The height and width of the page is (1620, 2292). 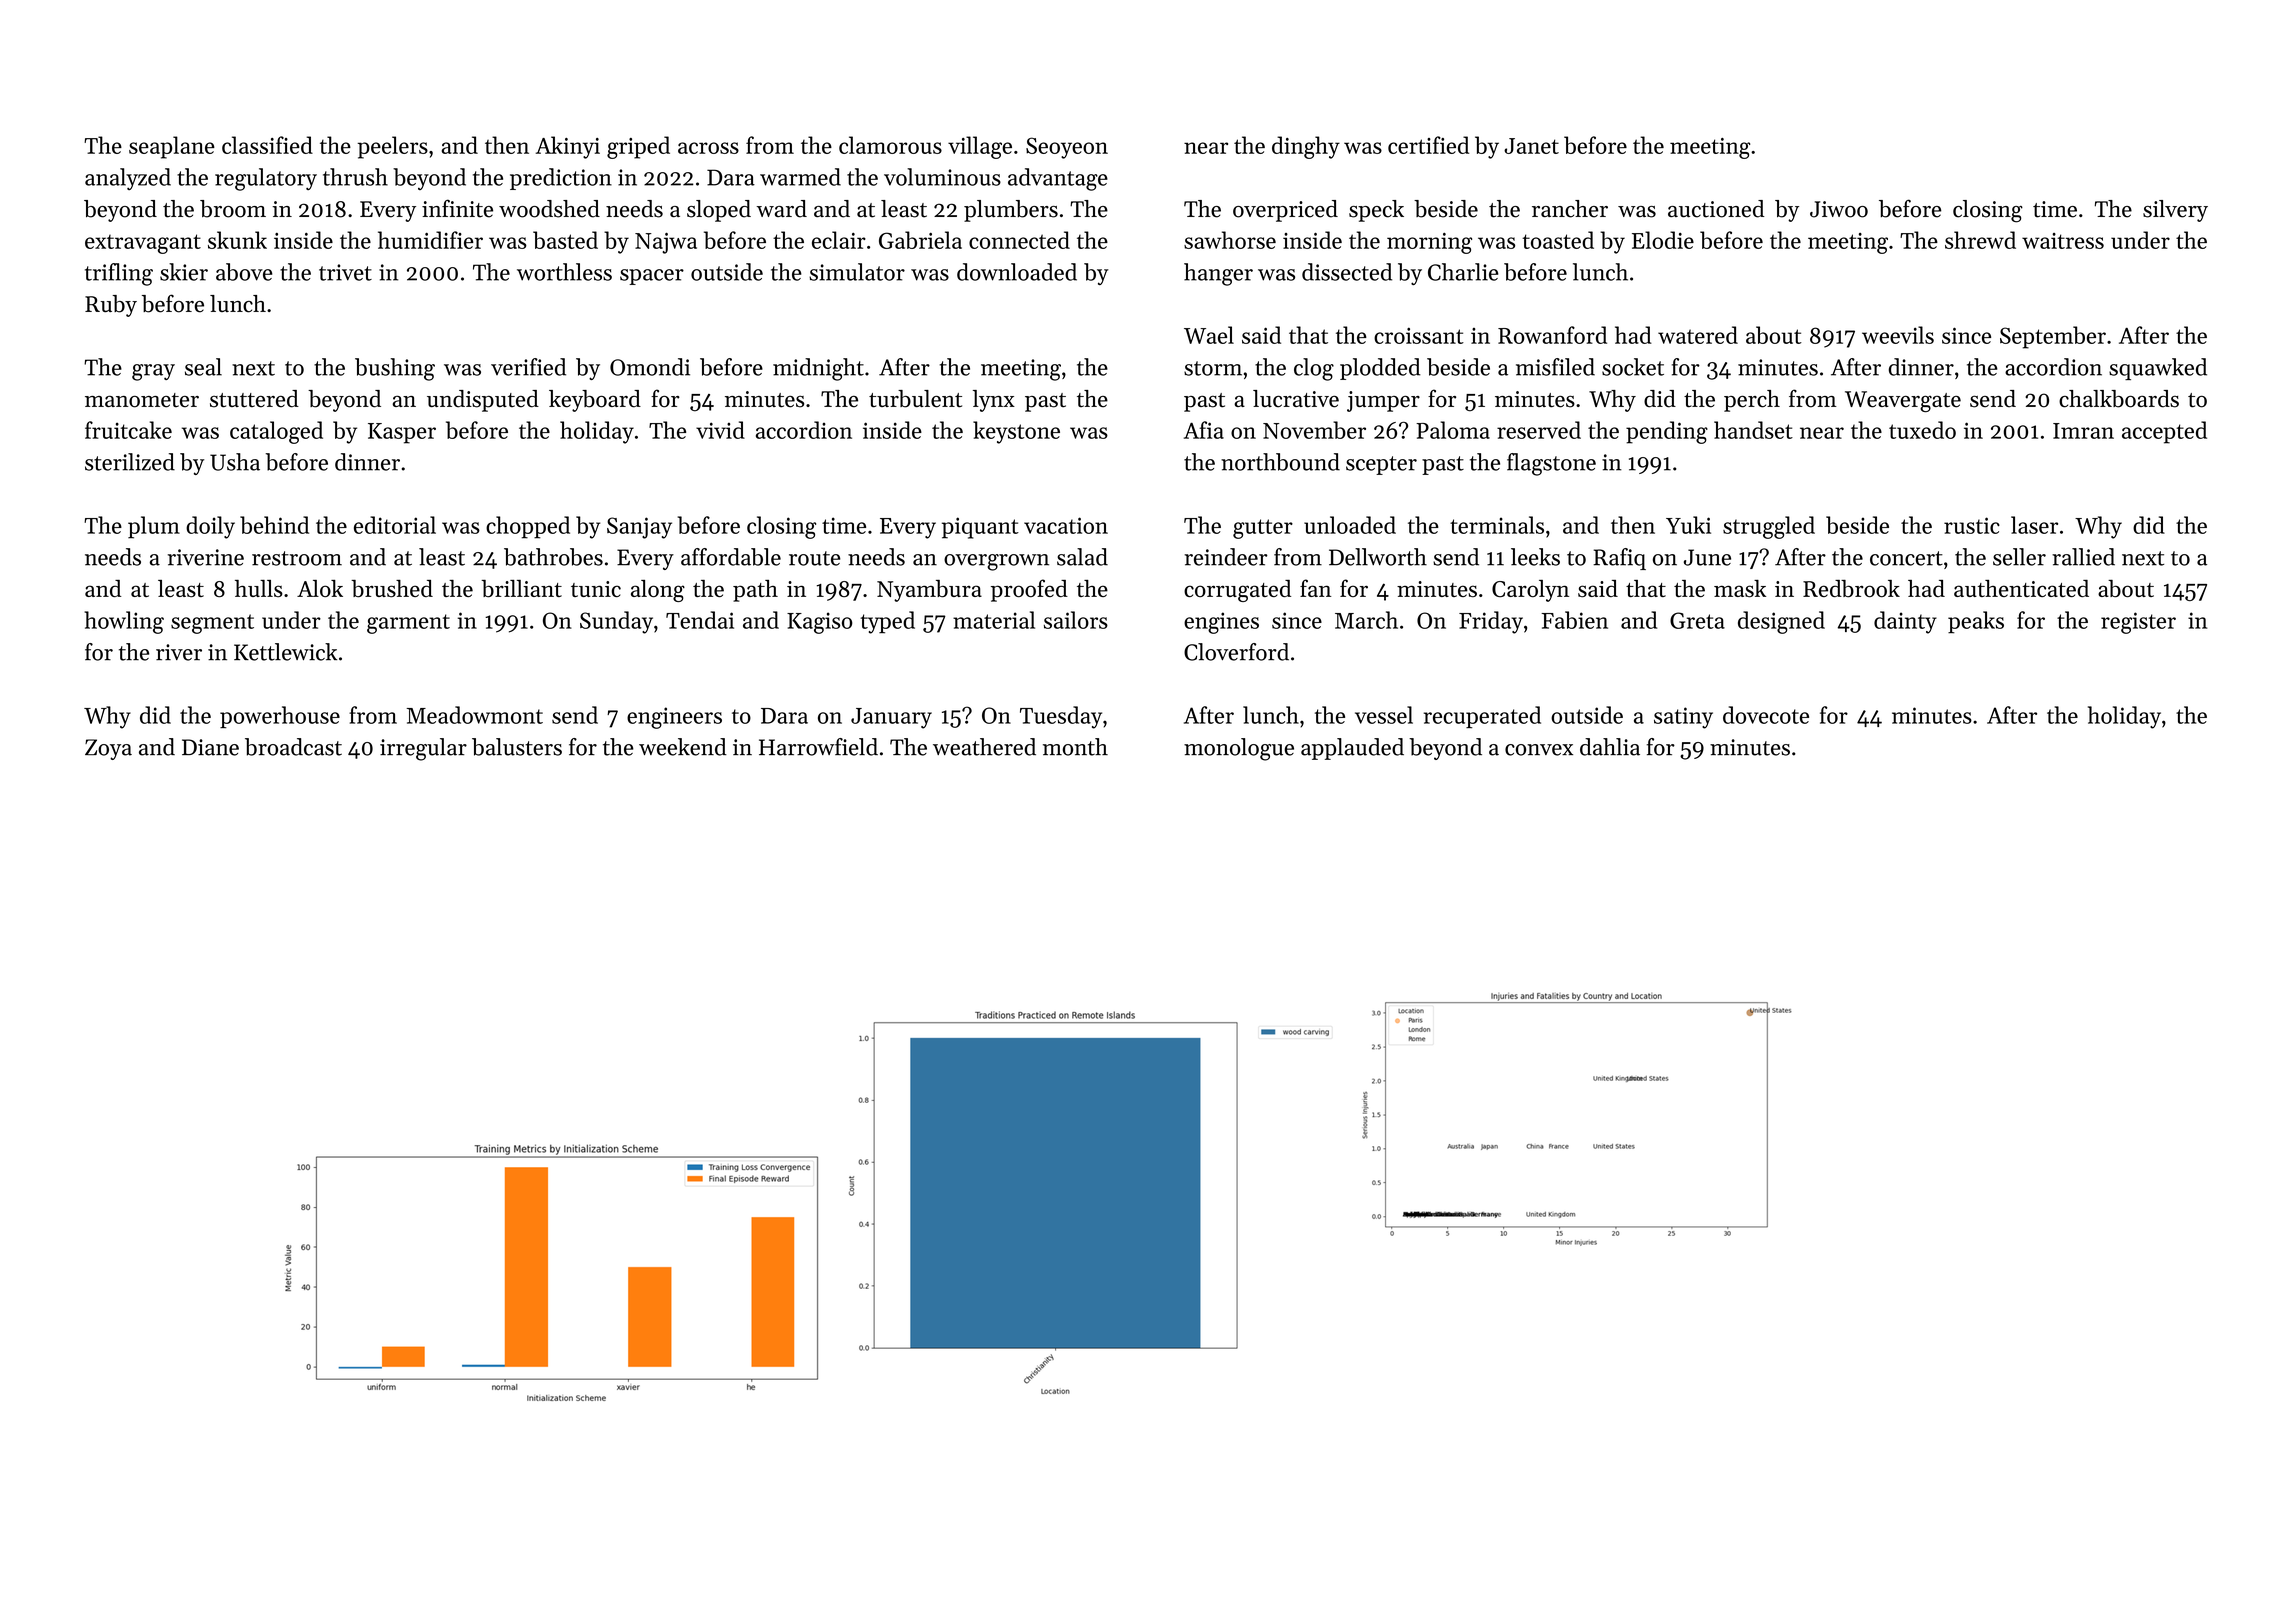 What do you see at coordinates (1610, 747) in the page?
I see `dahlia` at bounding box center [1610, 747].
